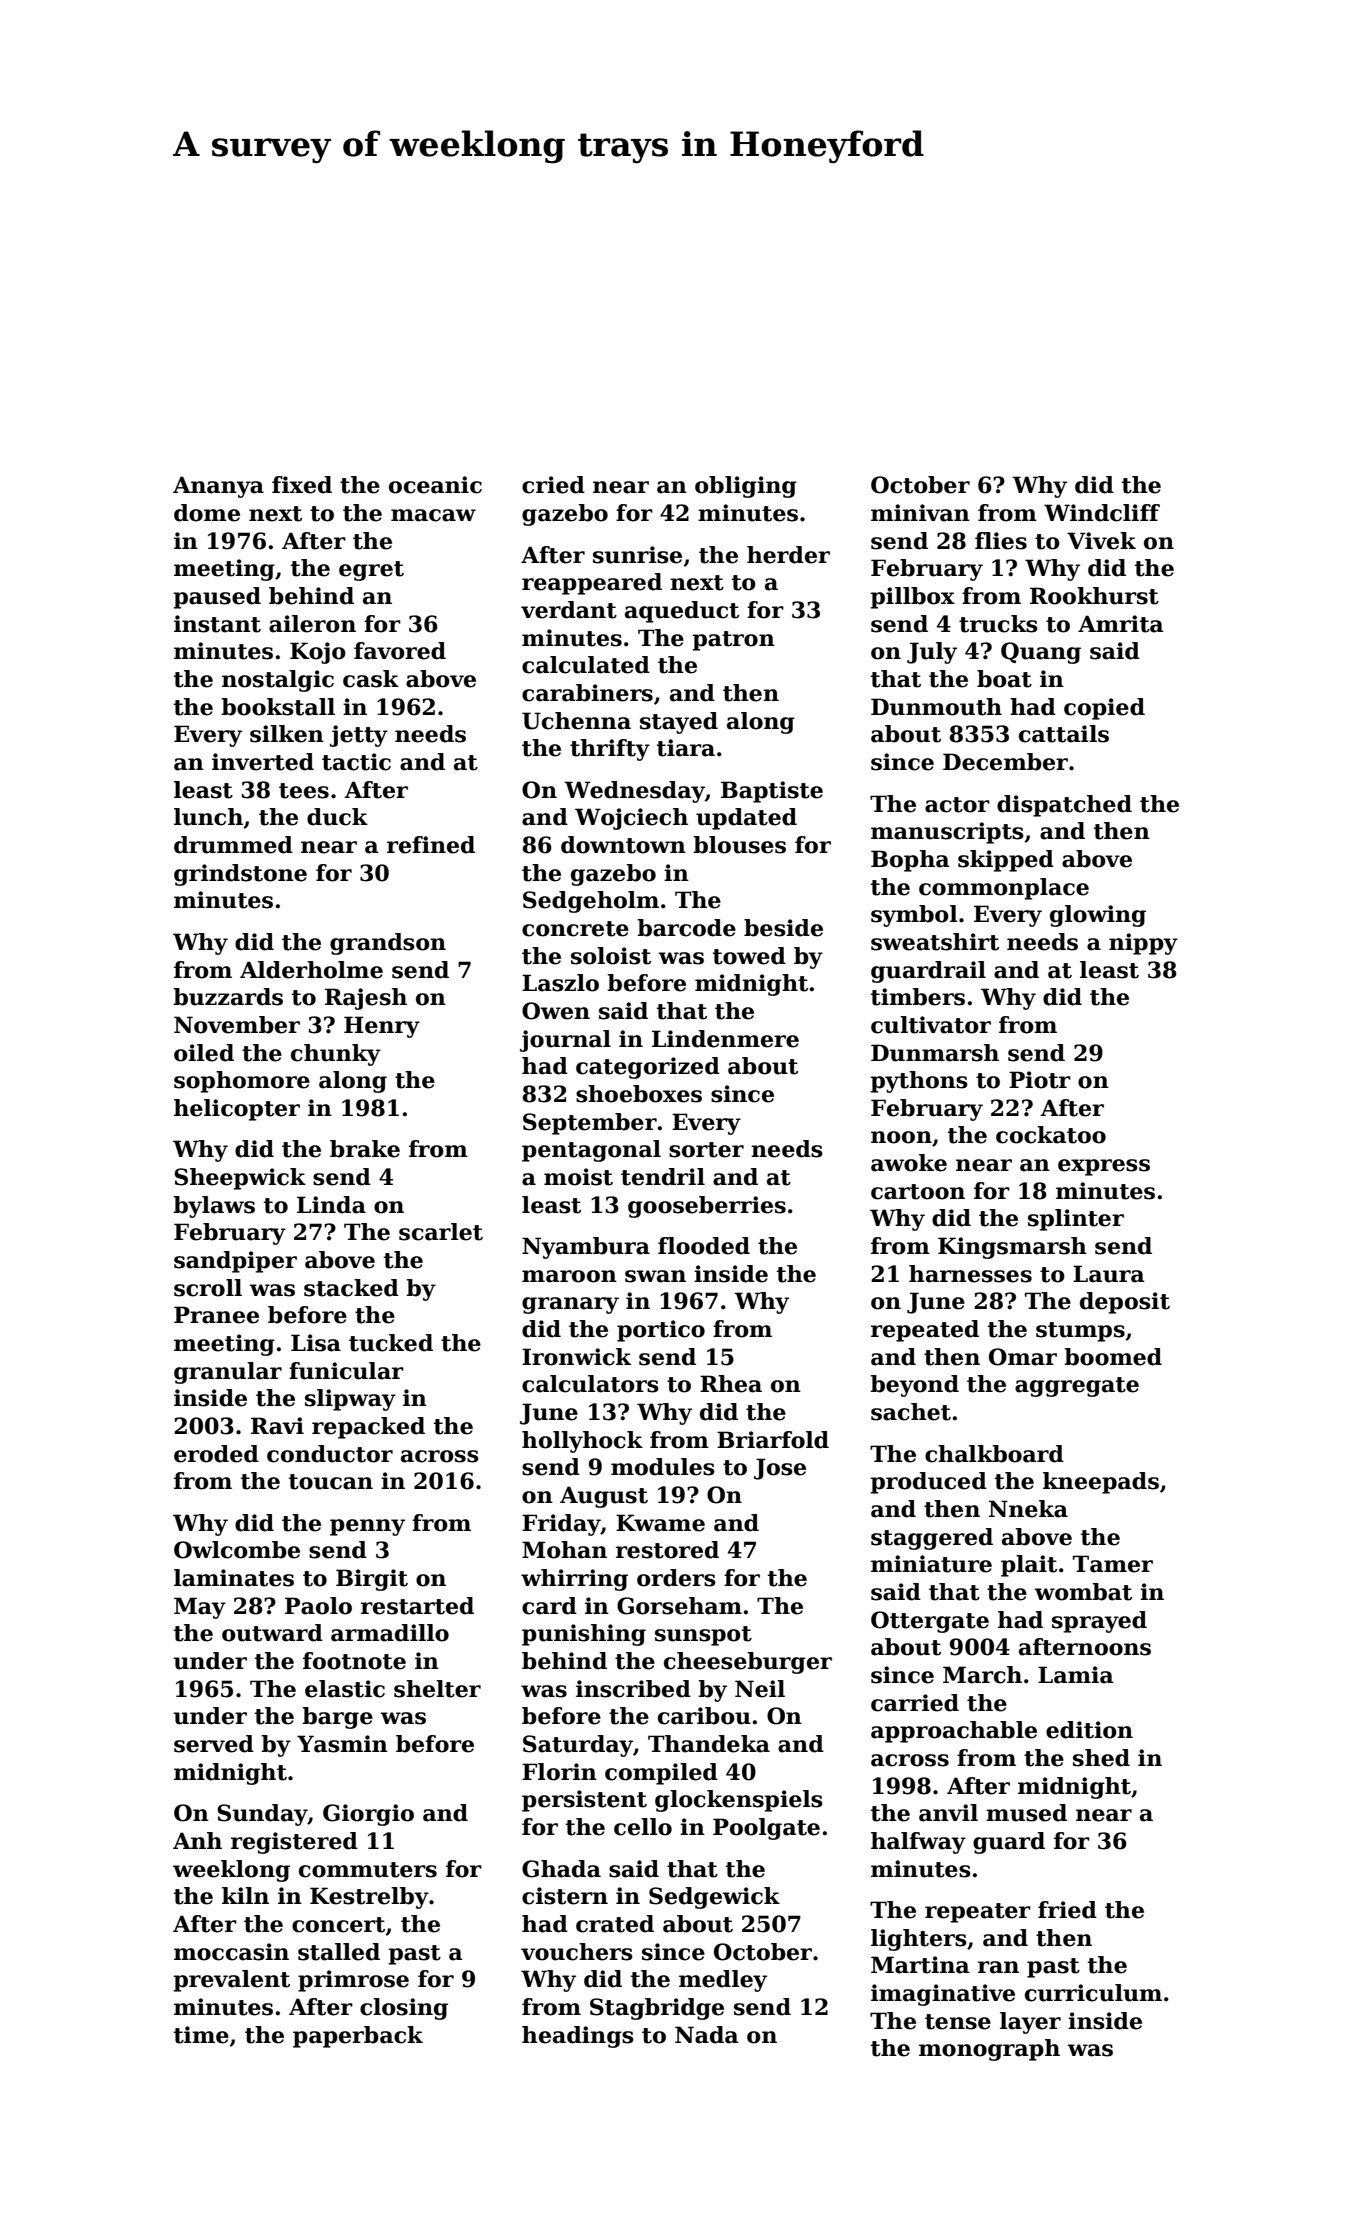 The height and width of the screenshot is (2231, 1354). I want to click on Owen, so click(556, 1011).
